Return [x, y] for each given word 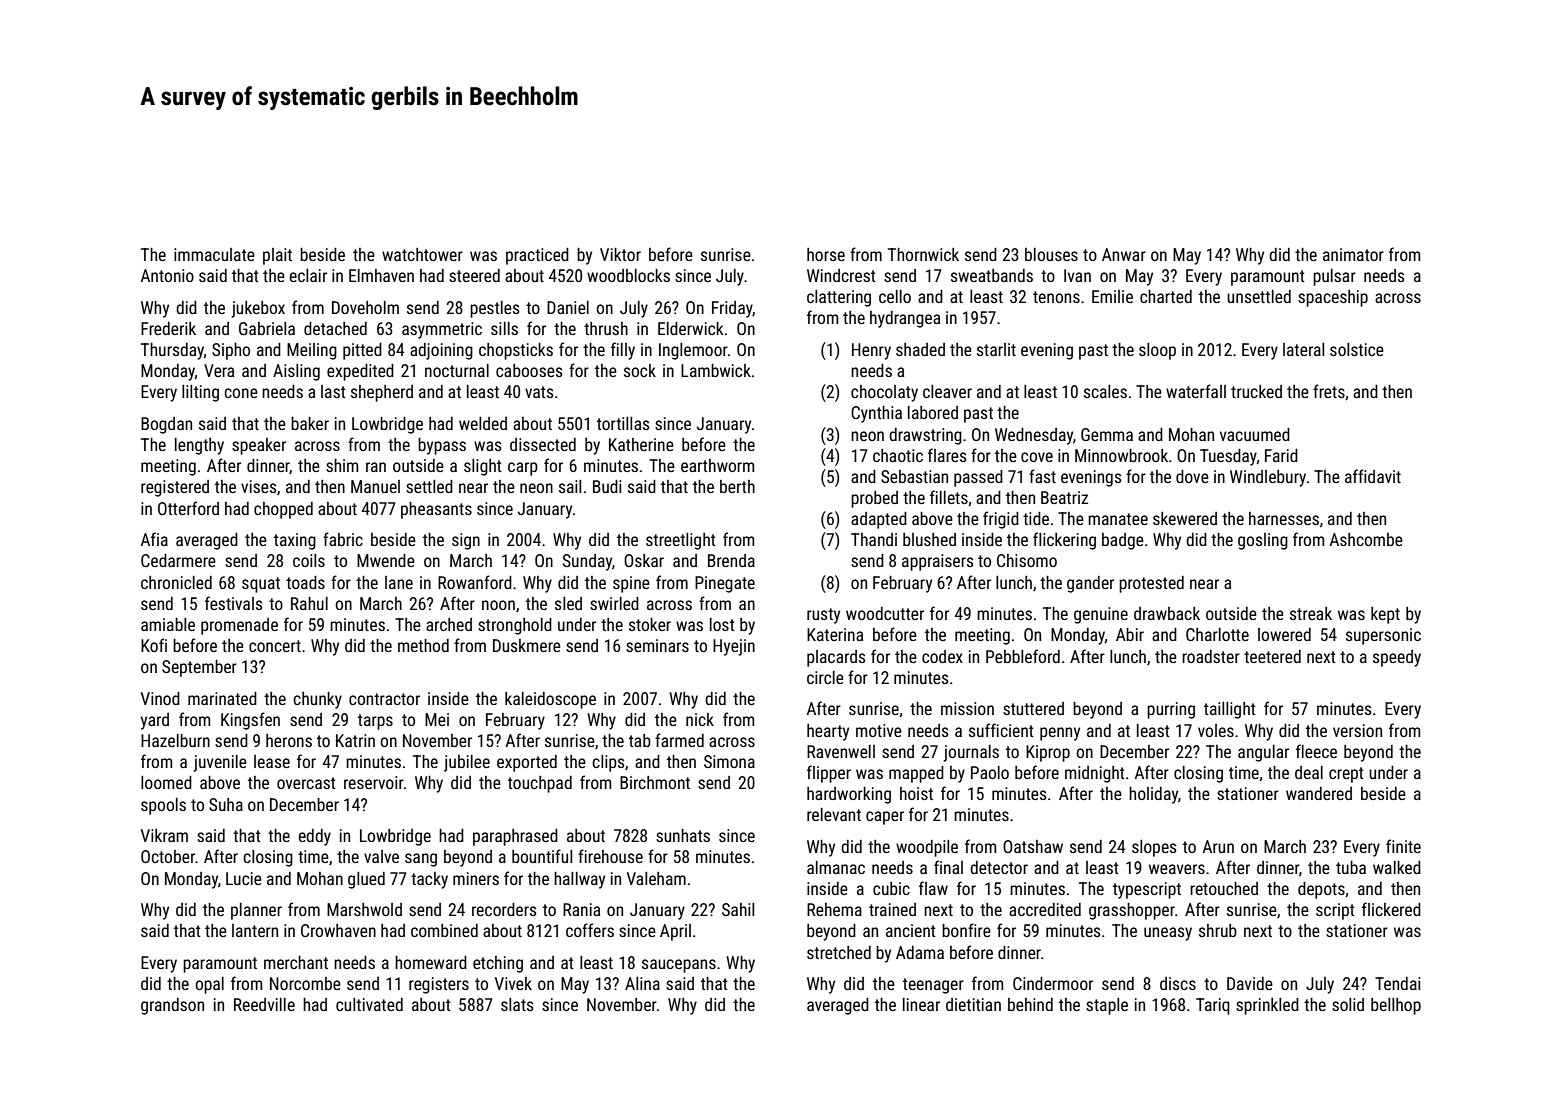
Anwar [1124, 254]
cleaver [947, 391]
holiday [1153, 795]
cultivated [369, 1004]
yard [155, 721]
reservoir [374, 782]
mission [967, 708]
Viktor [620, 254]
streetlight [681, 541]
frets [1329, 391]
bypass [442, 446]
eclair [308, 275]
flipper [829, 774]
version [1357, 730]
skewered [1185, 518]
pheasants [436, 510]
